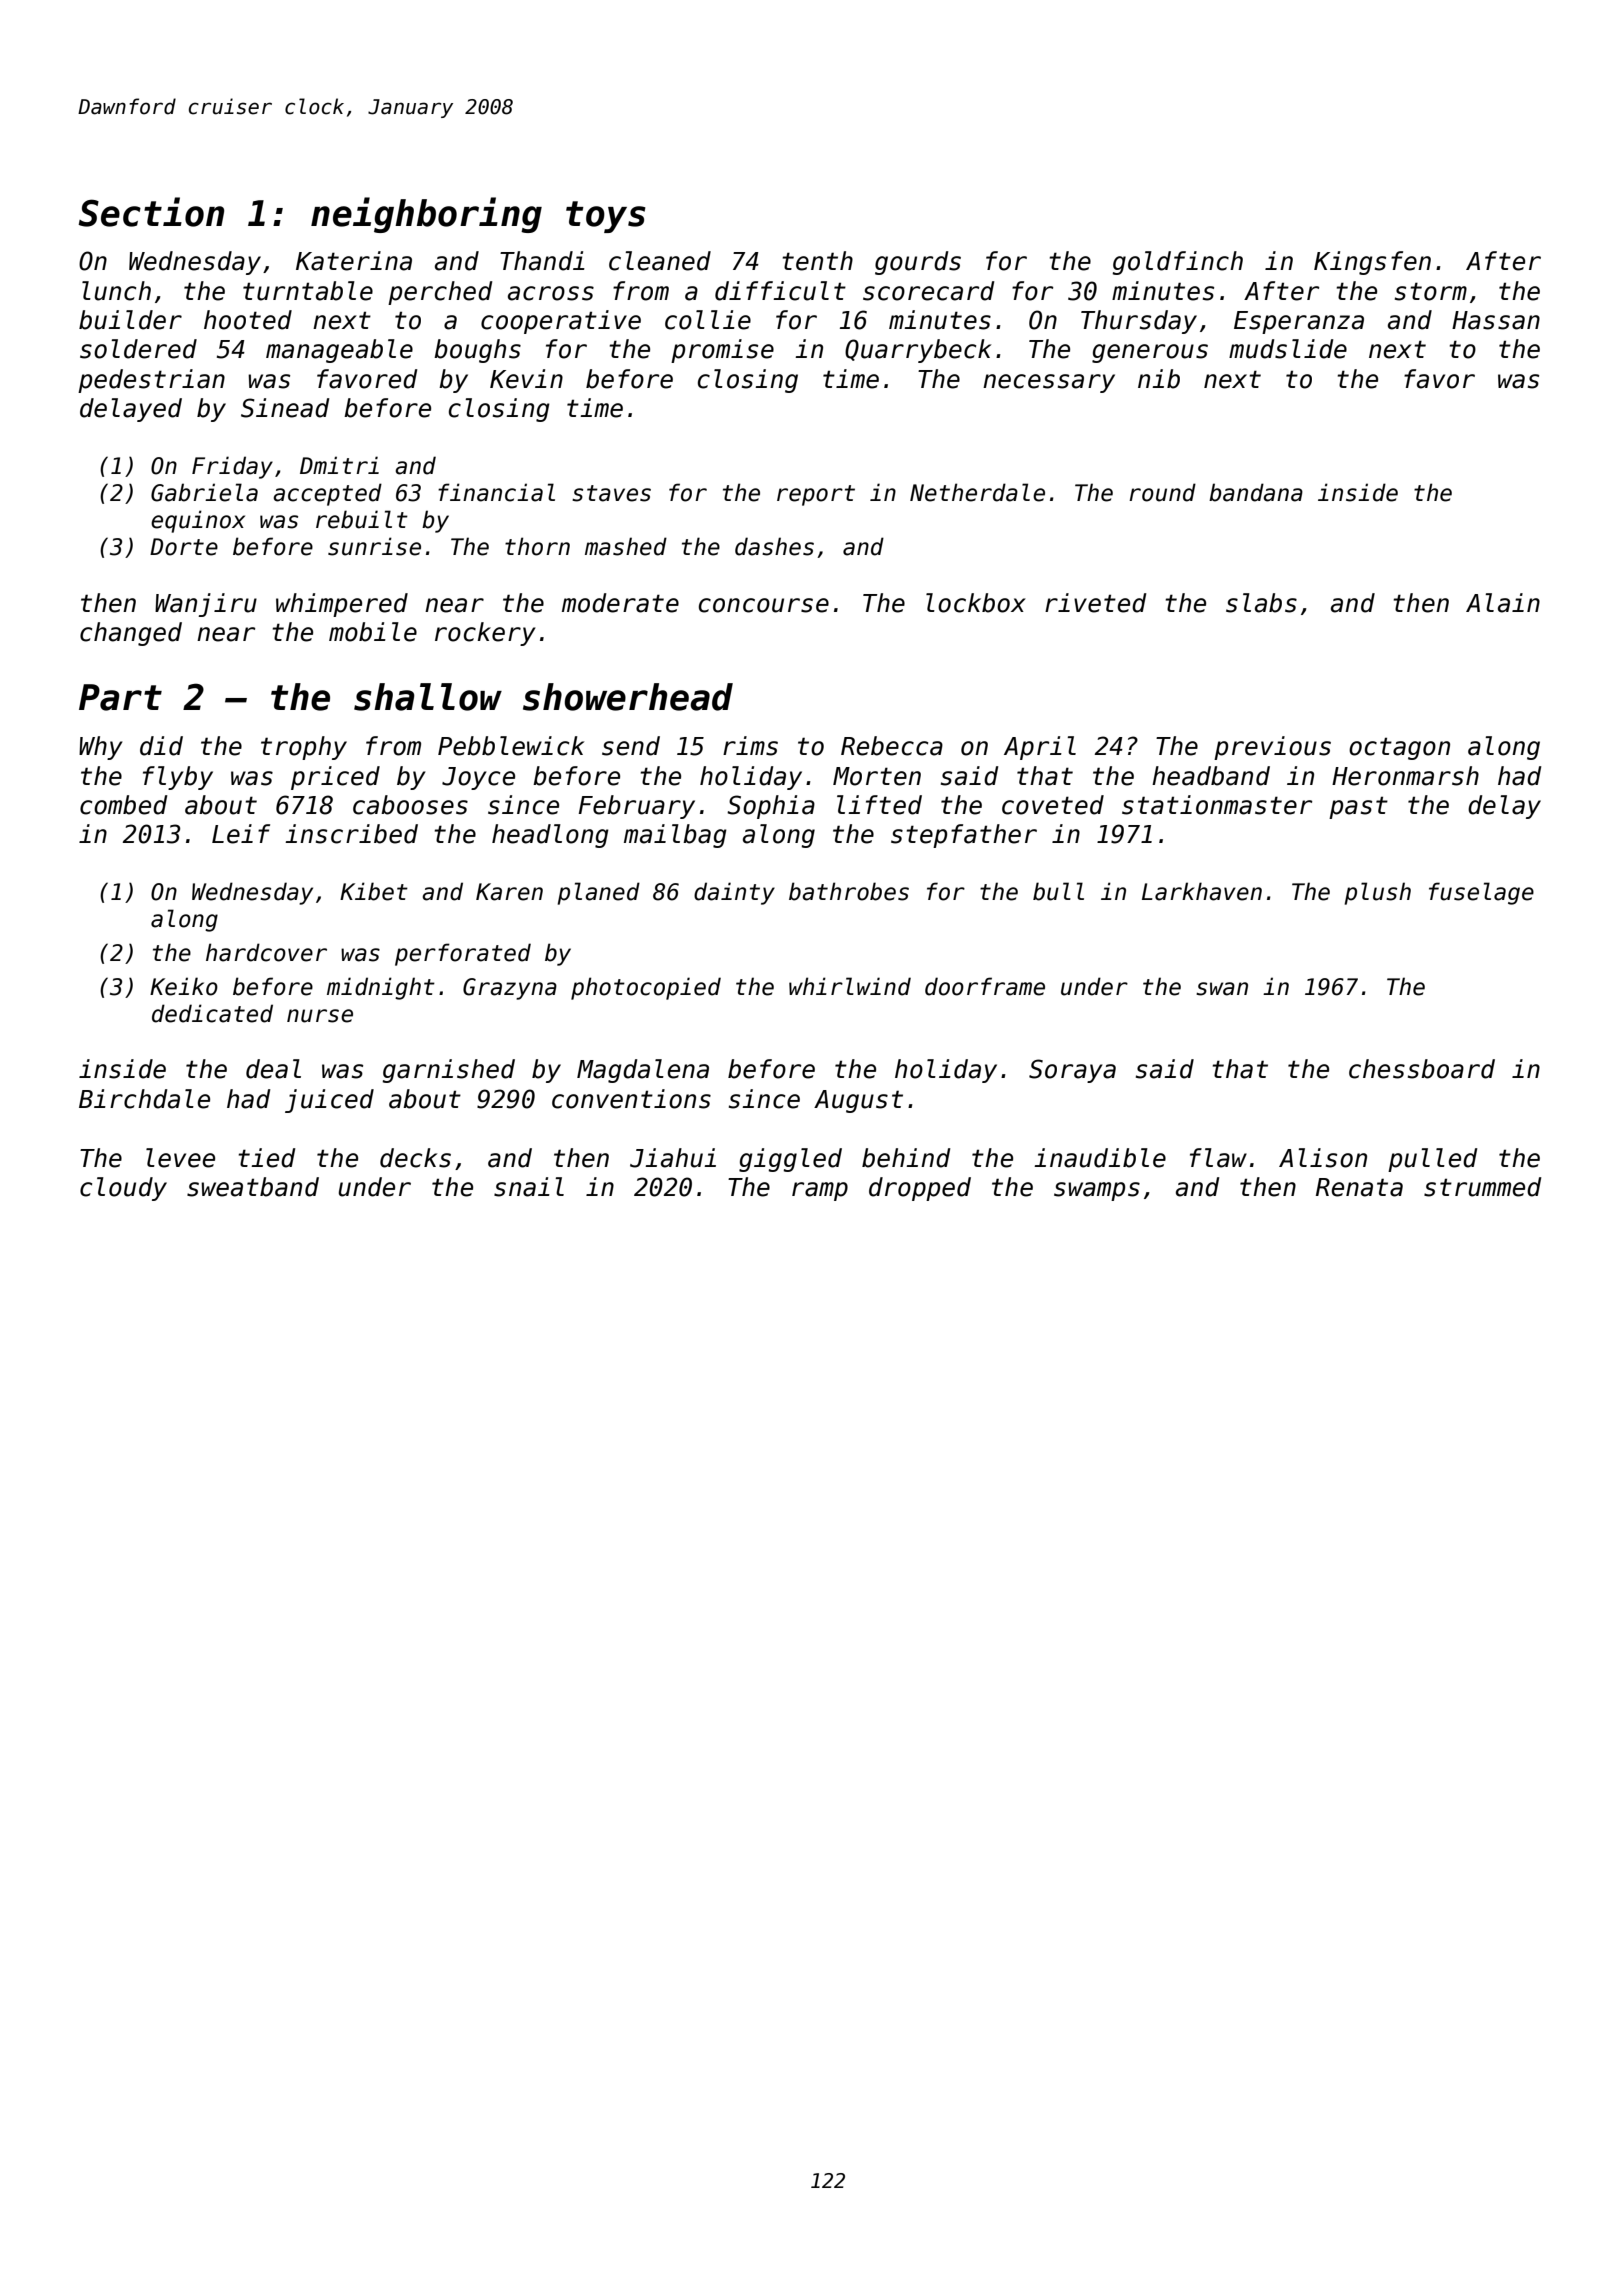 The image size is (1620, 2292). Describe the element at coordinates (918, 263) in the document. I see `gourds` at that location.
